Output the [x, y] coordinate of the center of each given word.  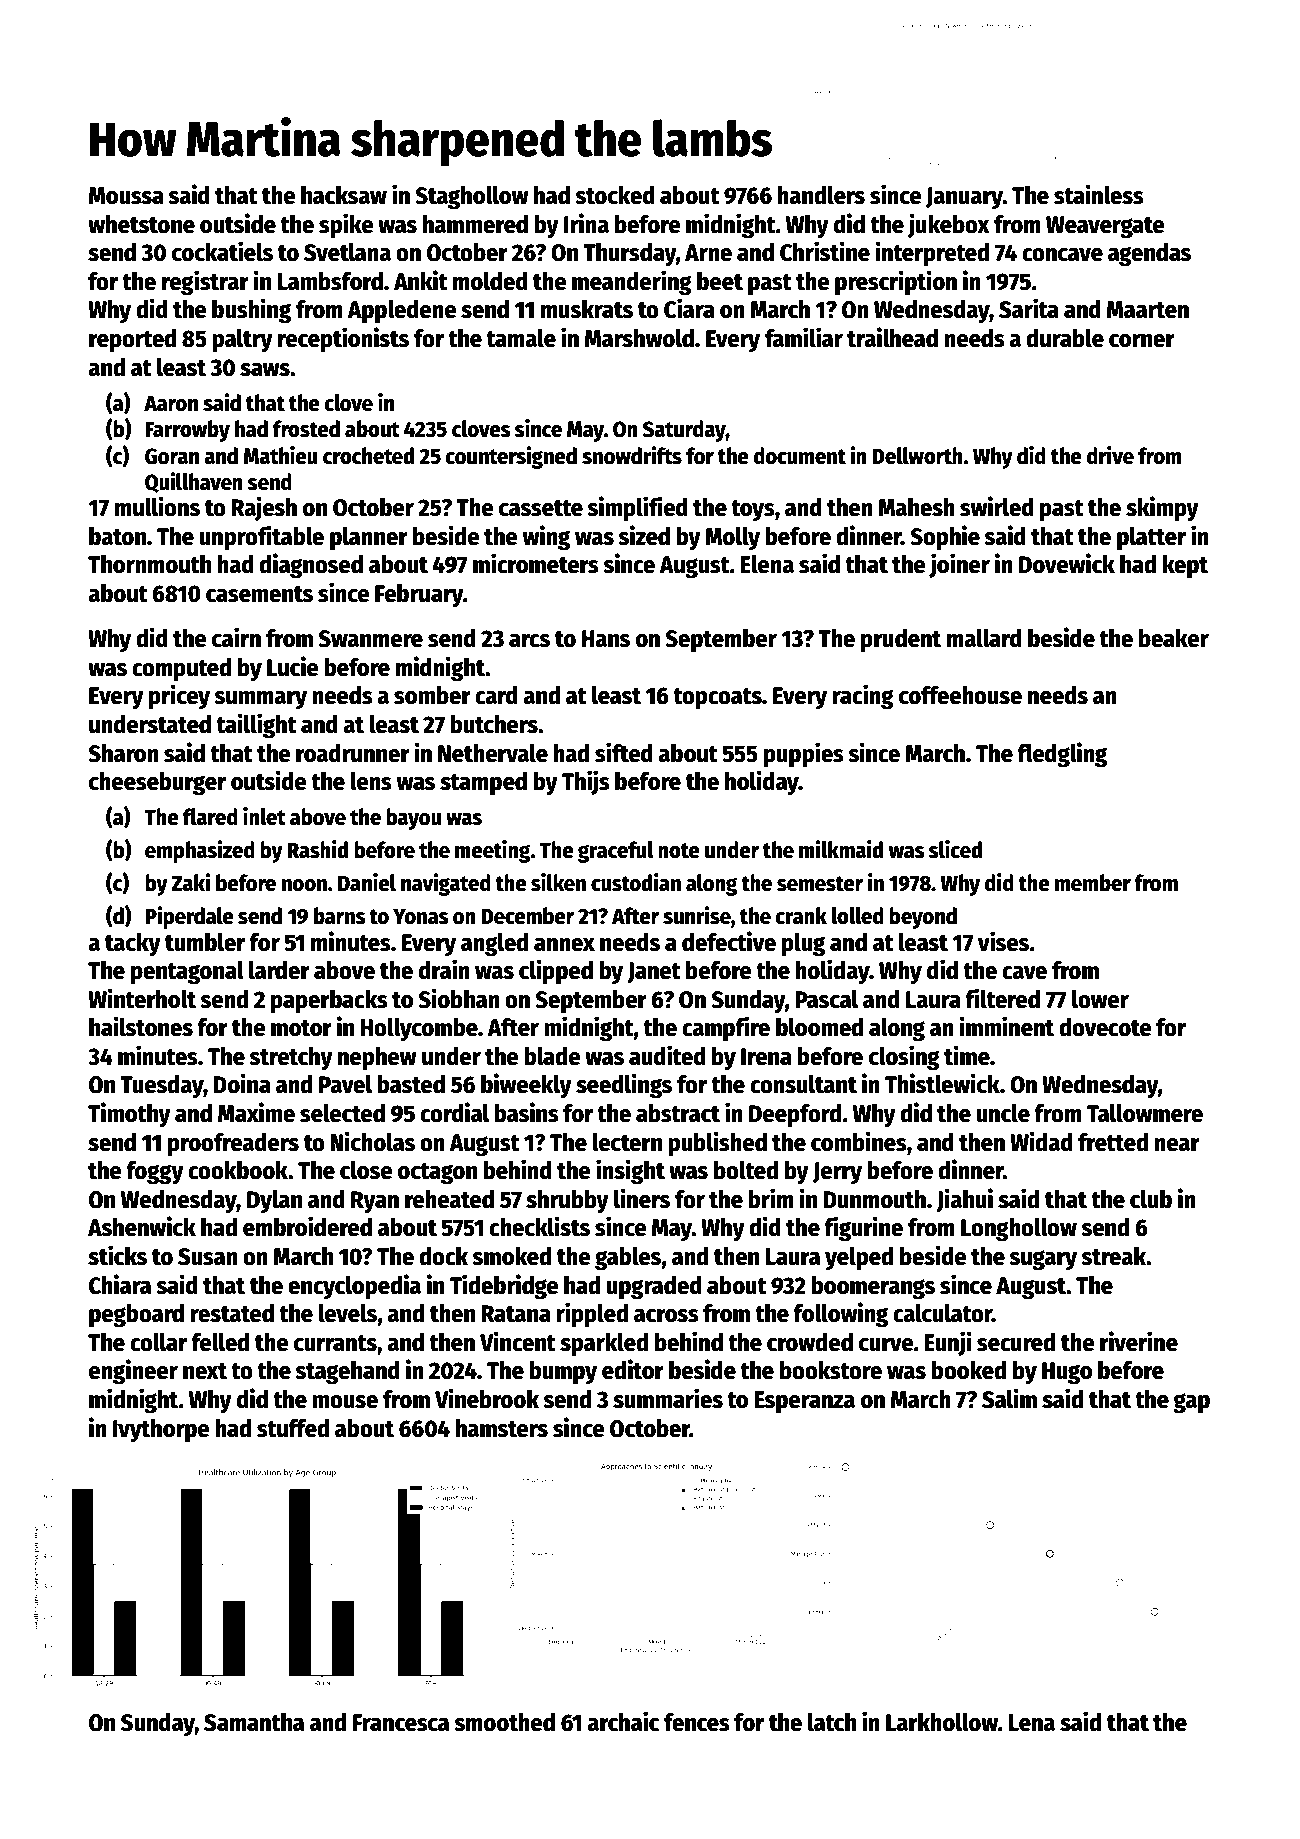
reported [132, 340]
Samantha [254, 1722]
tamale [521, 338]
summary [260, 700]
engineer [133, 1372]
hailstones [141, 1026]
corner [1142, 341]
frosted [306, 429]
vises [1003, 941]
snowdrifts [632, 455]
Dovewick [1067, 563]
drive [1110, 455]
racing [863, 697]
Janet [654, 972]
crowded [810, 1342]
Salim [1009, 1398]
